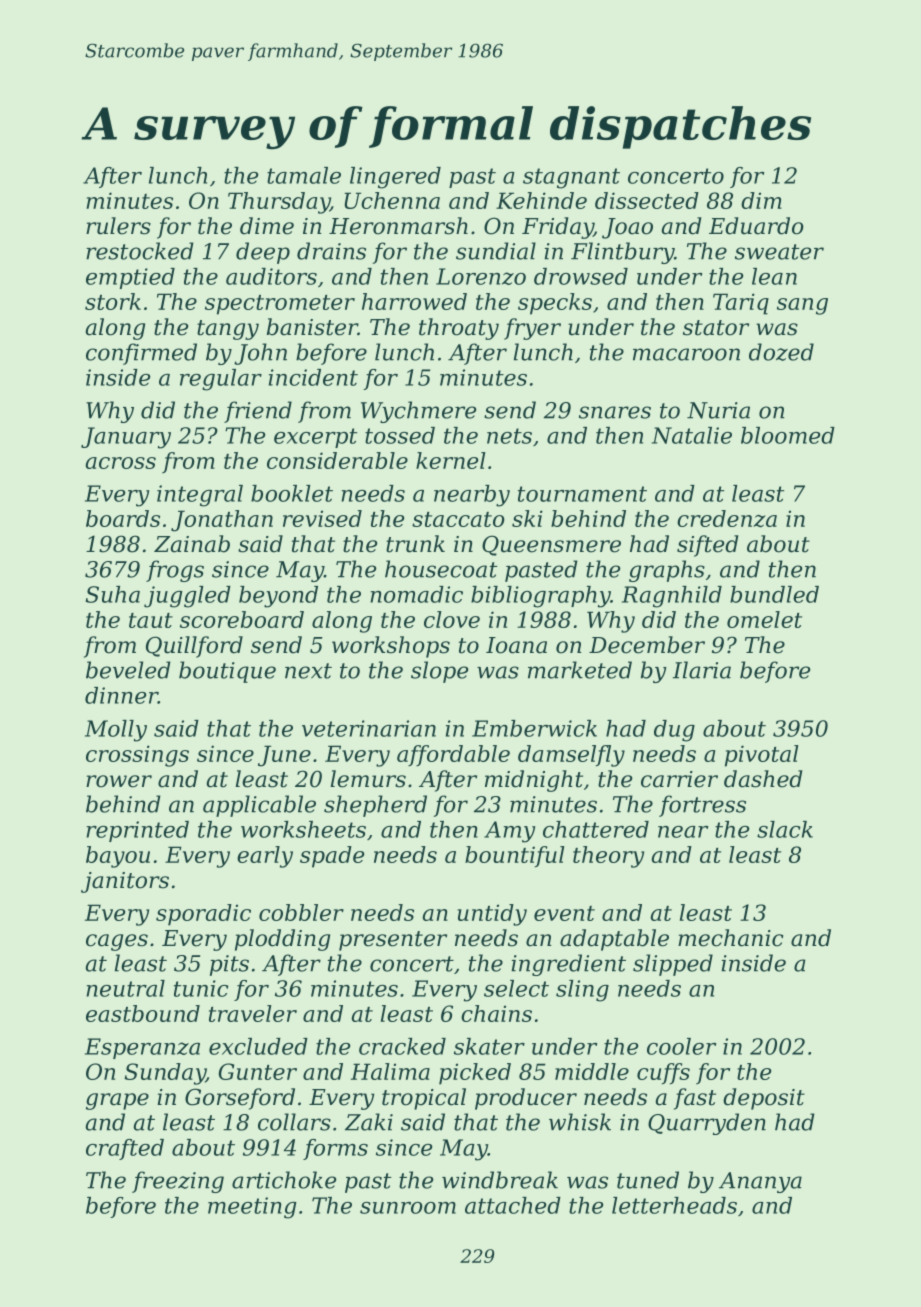 The width and height of the document is (921, 1307). I want to click on damselfly, so click(571, 756).
